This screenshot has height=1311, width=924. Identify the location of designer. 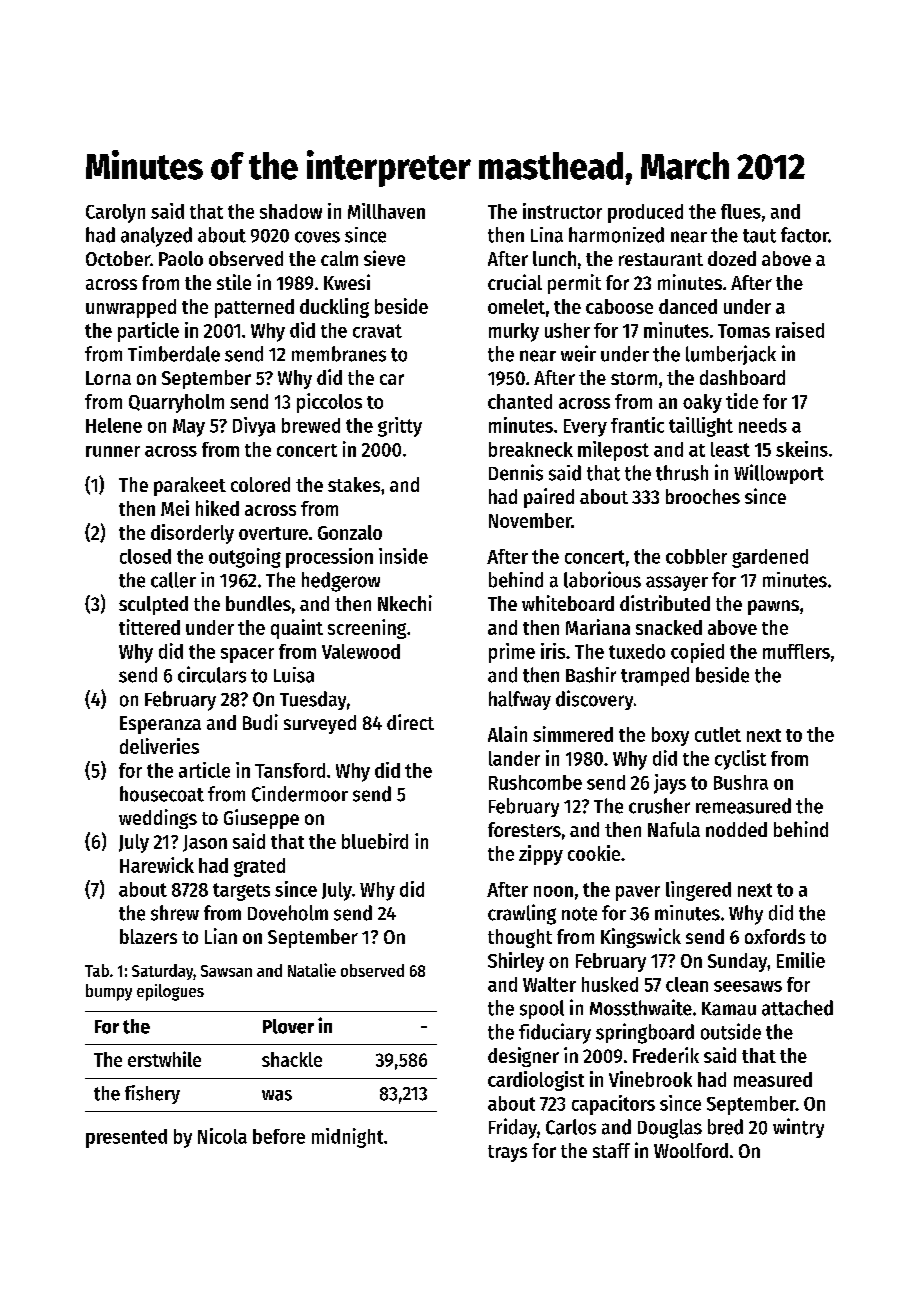
(523, 1057).
